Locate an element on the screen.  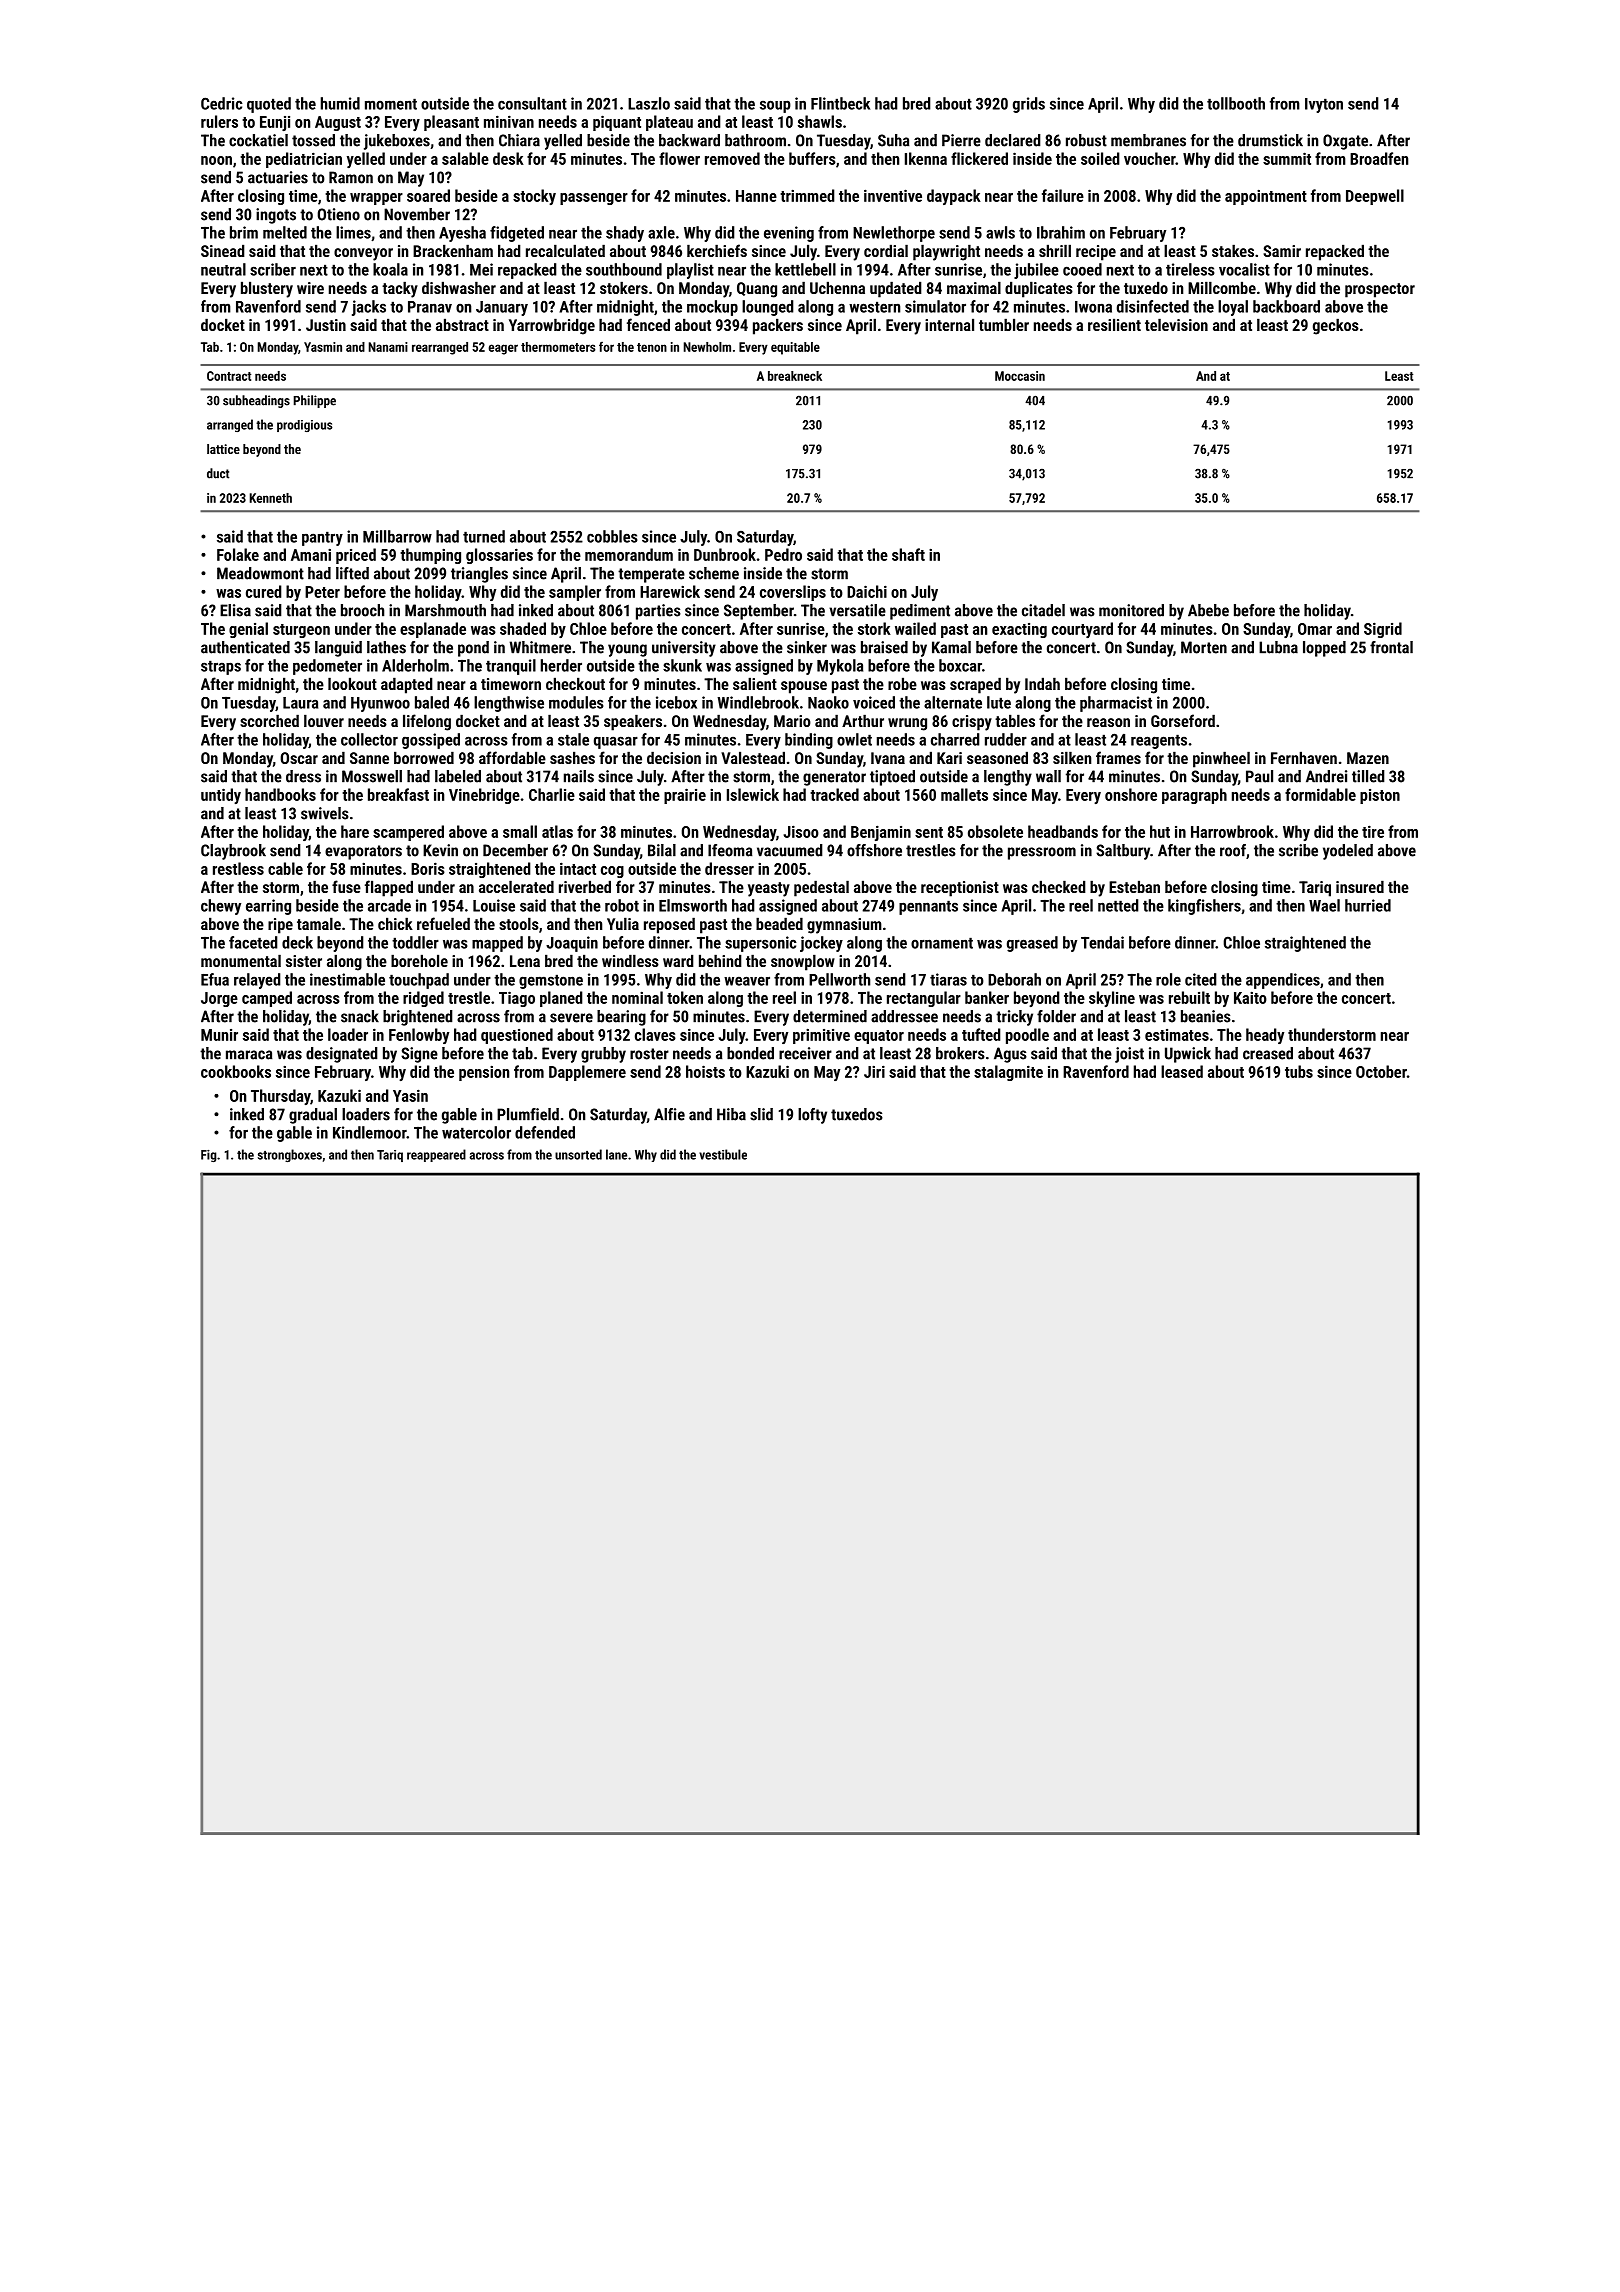
beaded is located at coordinates (779, 923).
